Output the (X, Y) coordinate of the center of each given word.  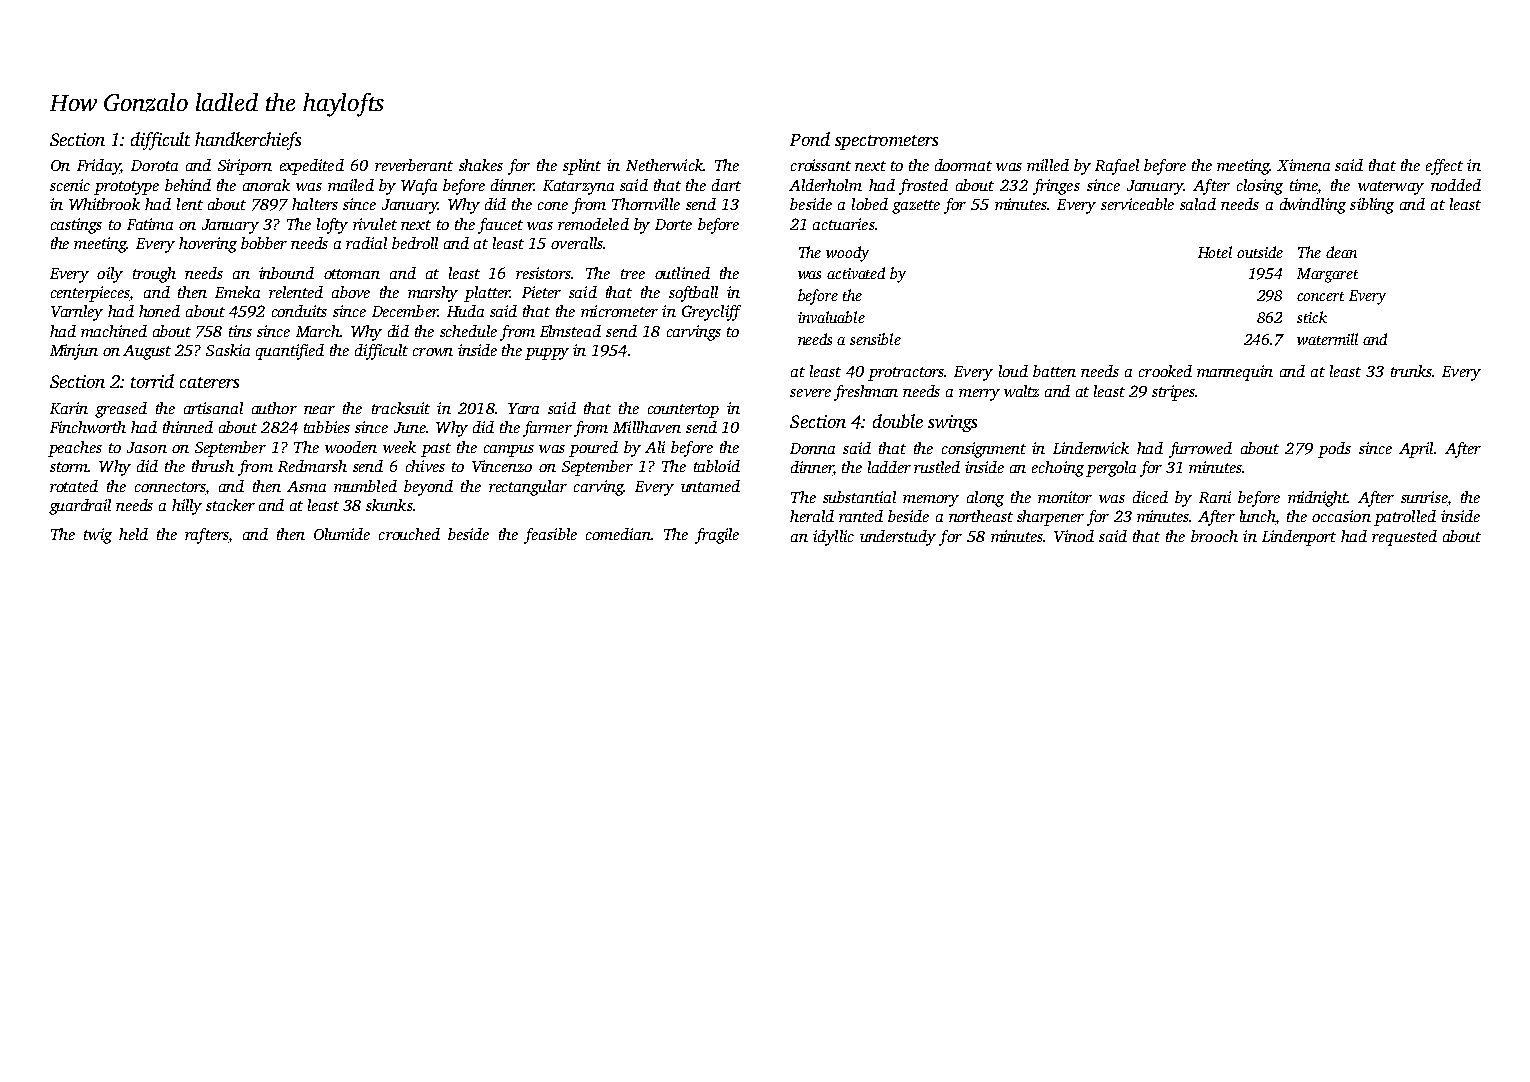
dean (1341, 252)
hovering (208, 245)
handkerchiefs (248, 141)
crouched (409, 534)
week (399, 447)
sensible (875, 339)
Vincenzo (502, 466)
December (405, 311)
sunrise (1424, 497)
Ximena (1303, 165)
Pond (810, 139)
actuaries (844, 224)
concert (1320, 296)
